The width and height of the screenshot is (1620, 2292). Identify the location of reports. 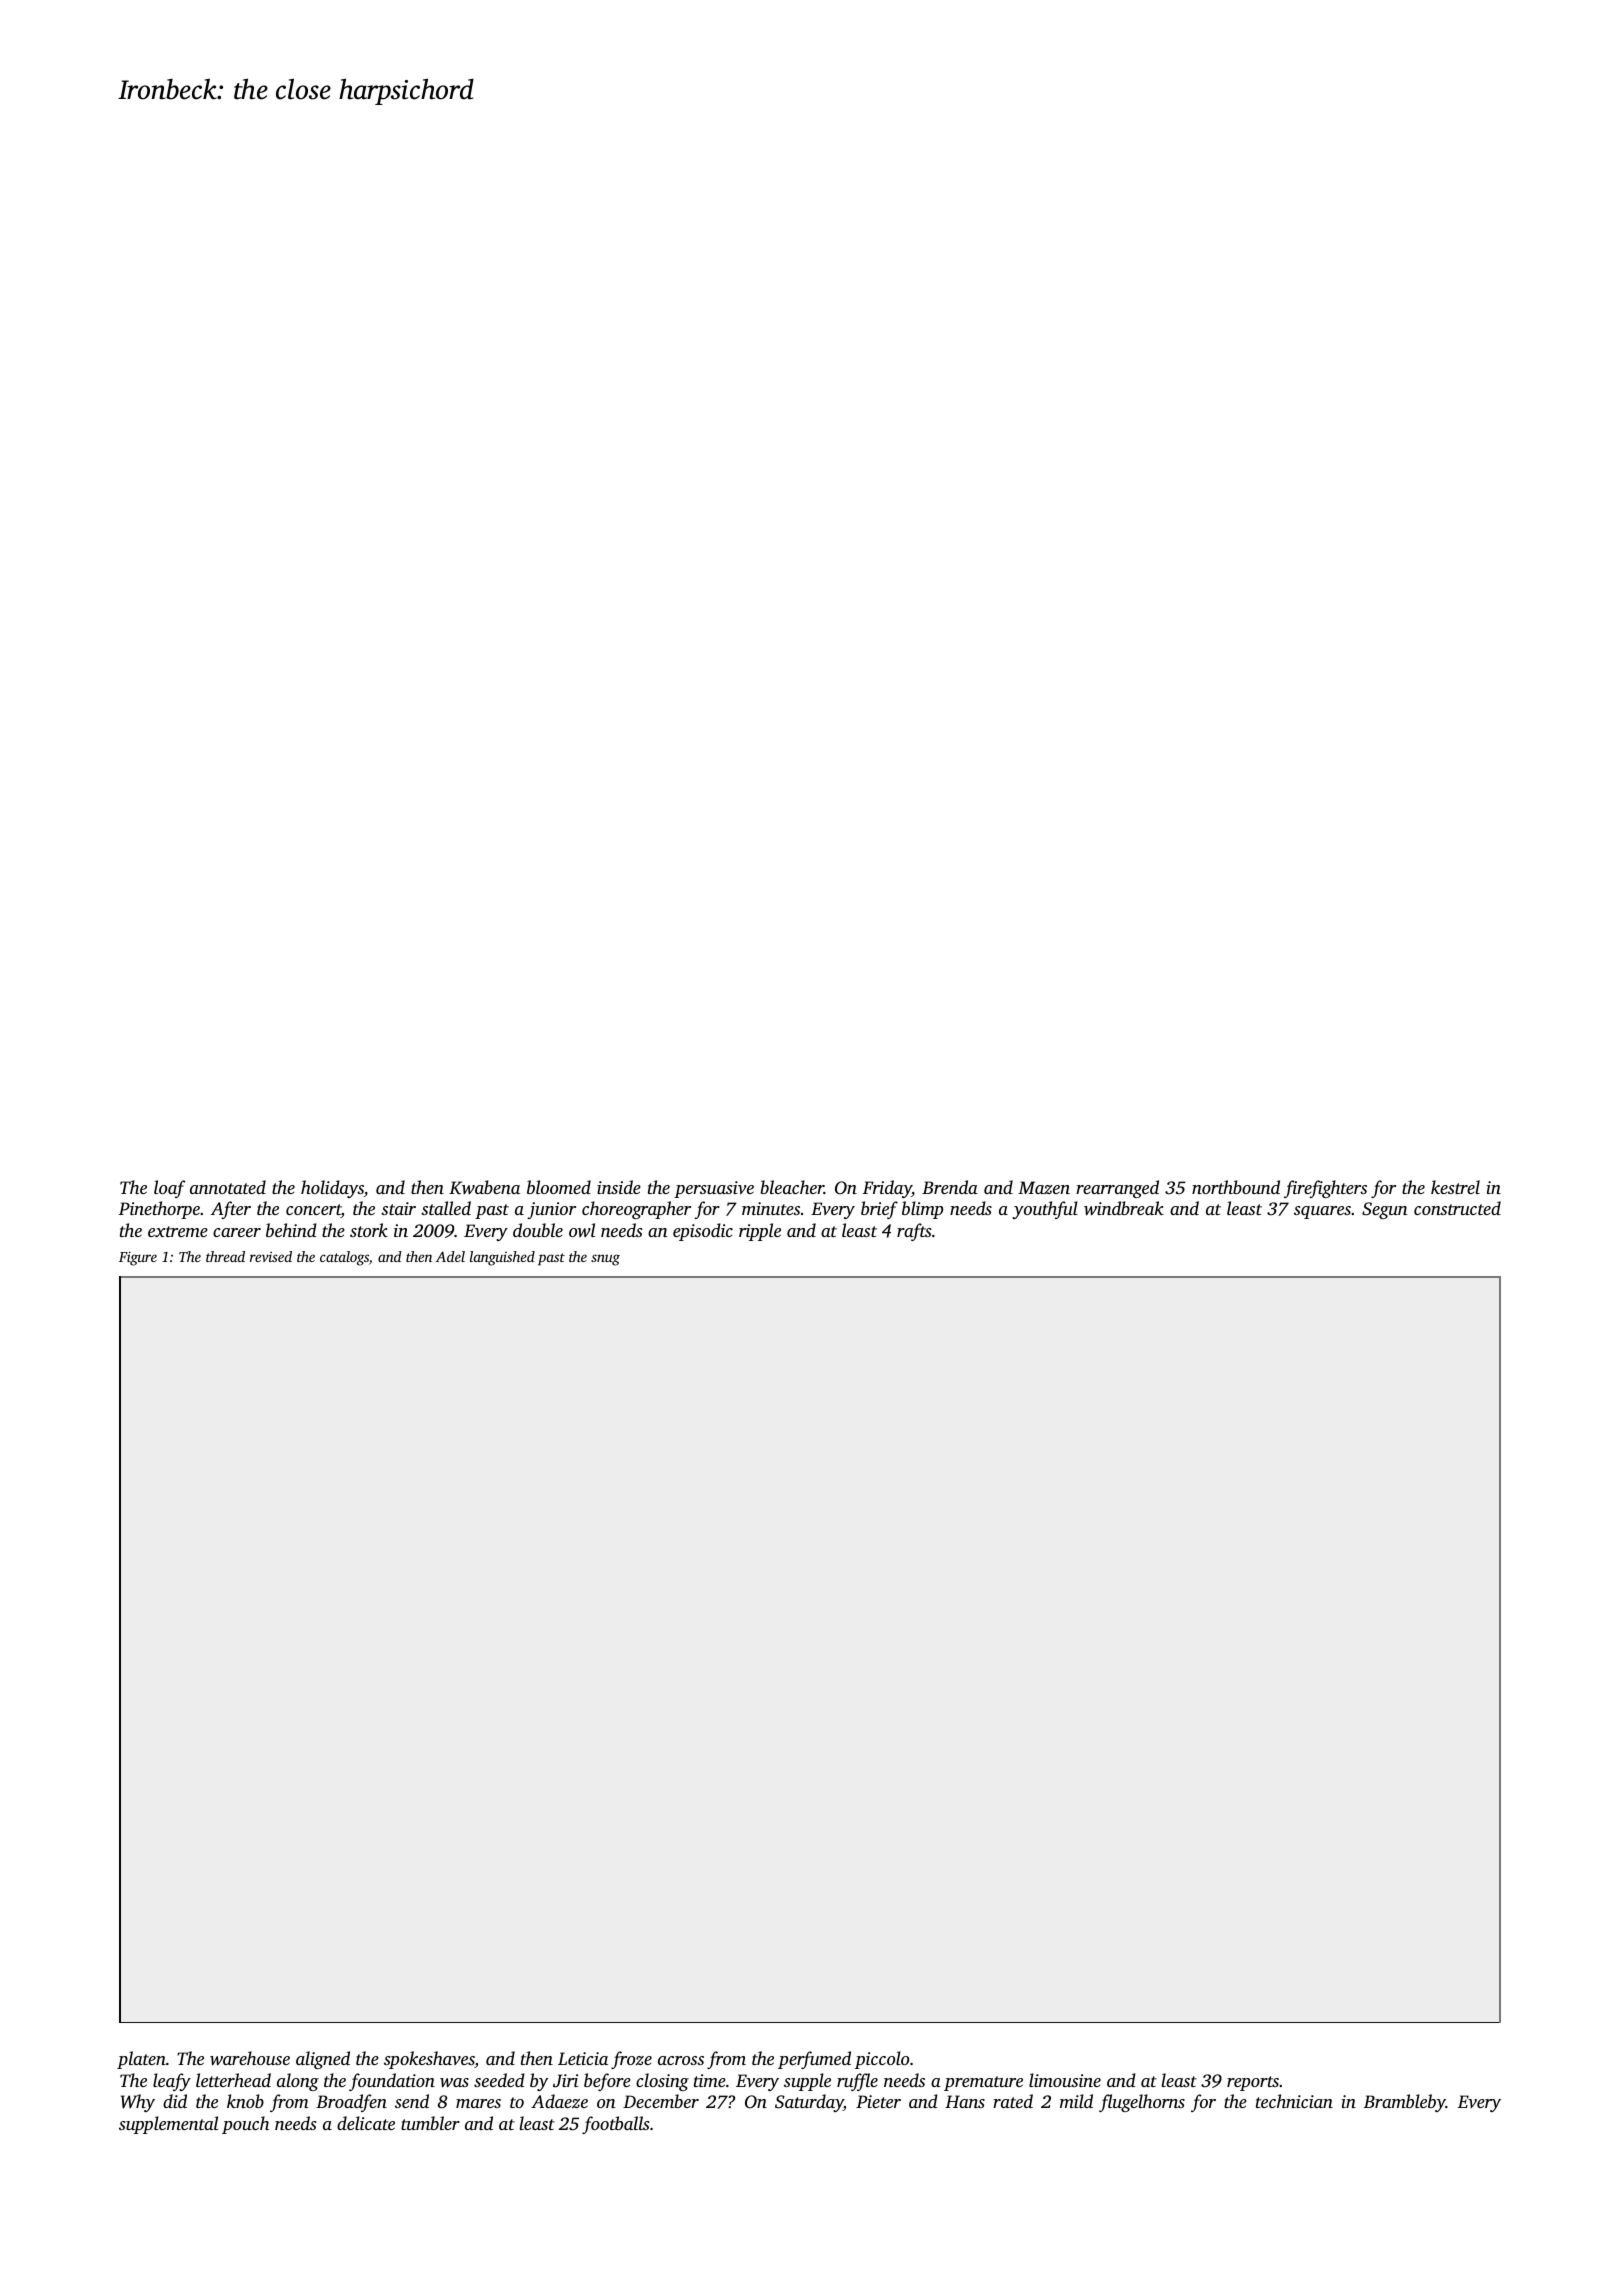
(1253, 2083).
